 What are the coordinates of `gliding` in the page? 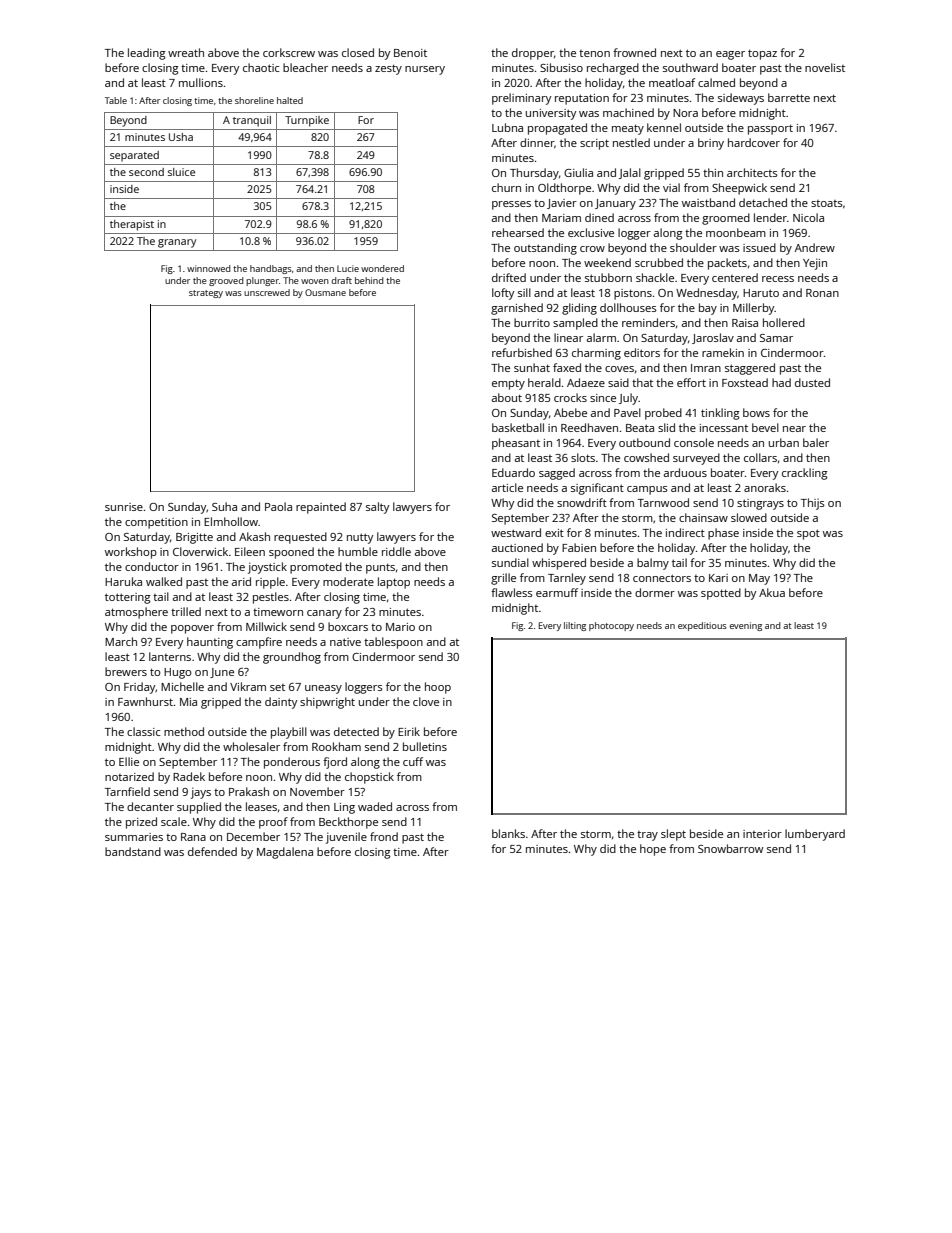 It's located at (579, 309).
